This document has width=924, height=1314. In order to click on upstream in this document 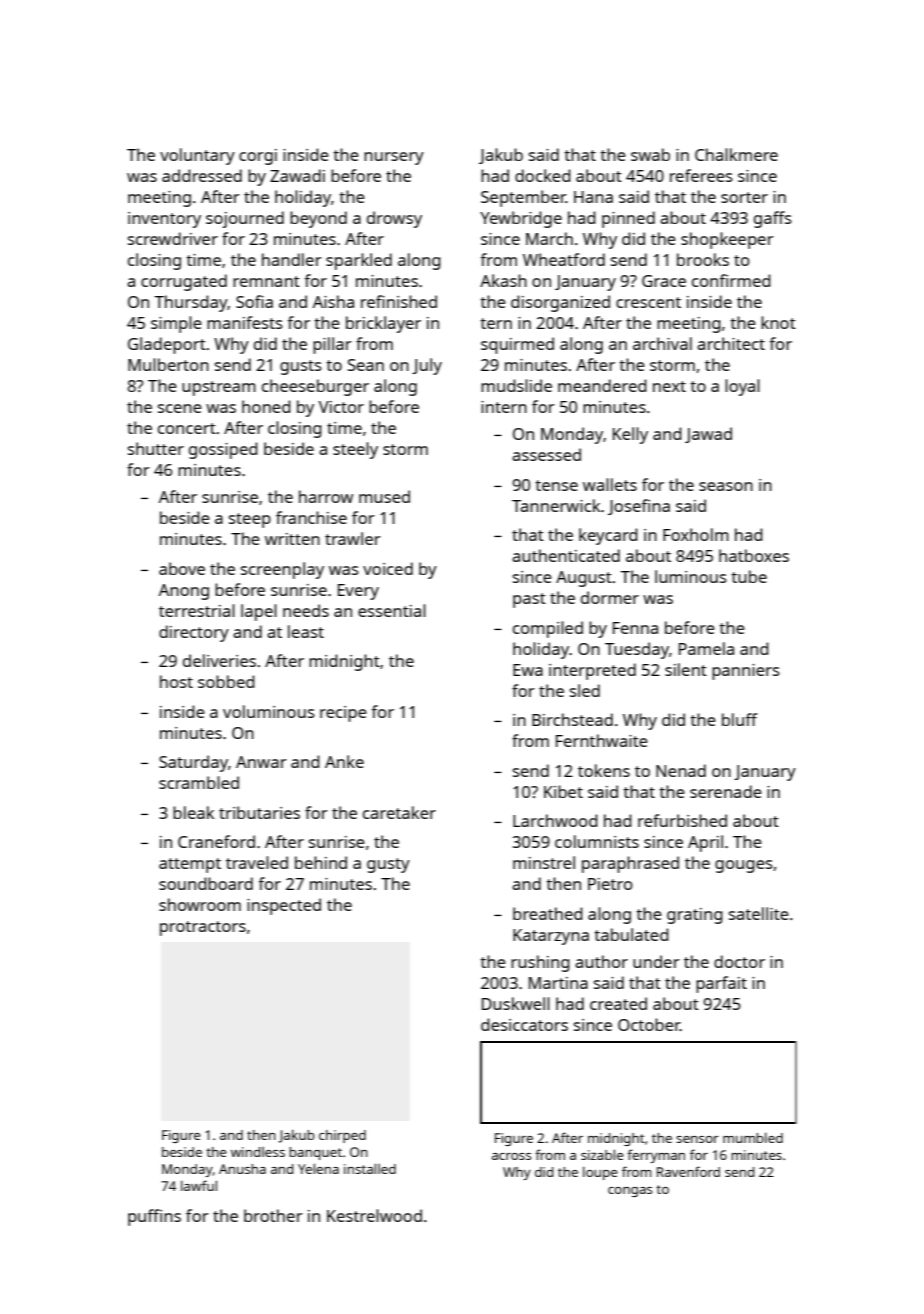, I will do `click(219, 388)`.
